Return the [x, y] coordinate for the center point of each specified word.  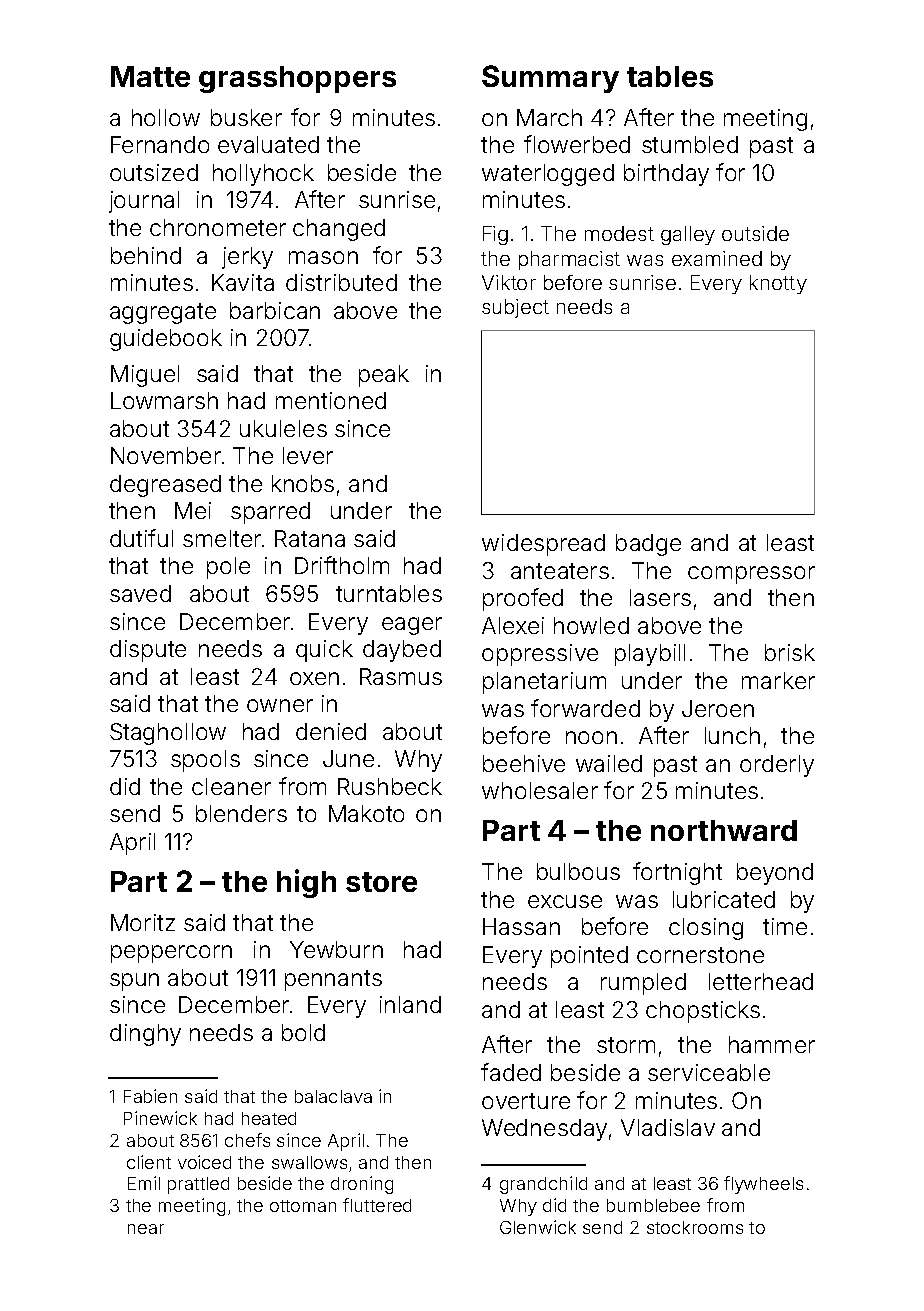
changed [339, 230]
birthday [666, 175]
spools [205, 761]
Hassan [521, 926]
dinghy [145, 1035]
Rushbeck [390, 786]
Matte [150, 76]
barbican [275, 310]
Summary [550, 79]
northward [724, 830]
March [549, 117]
